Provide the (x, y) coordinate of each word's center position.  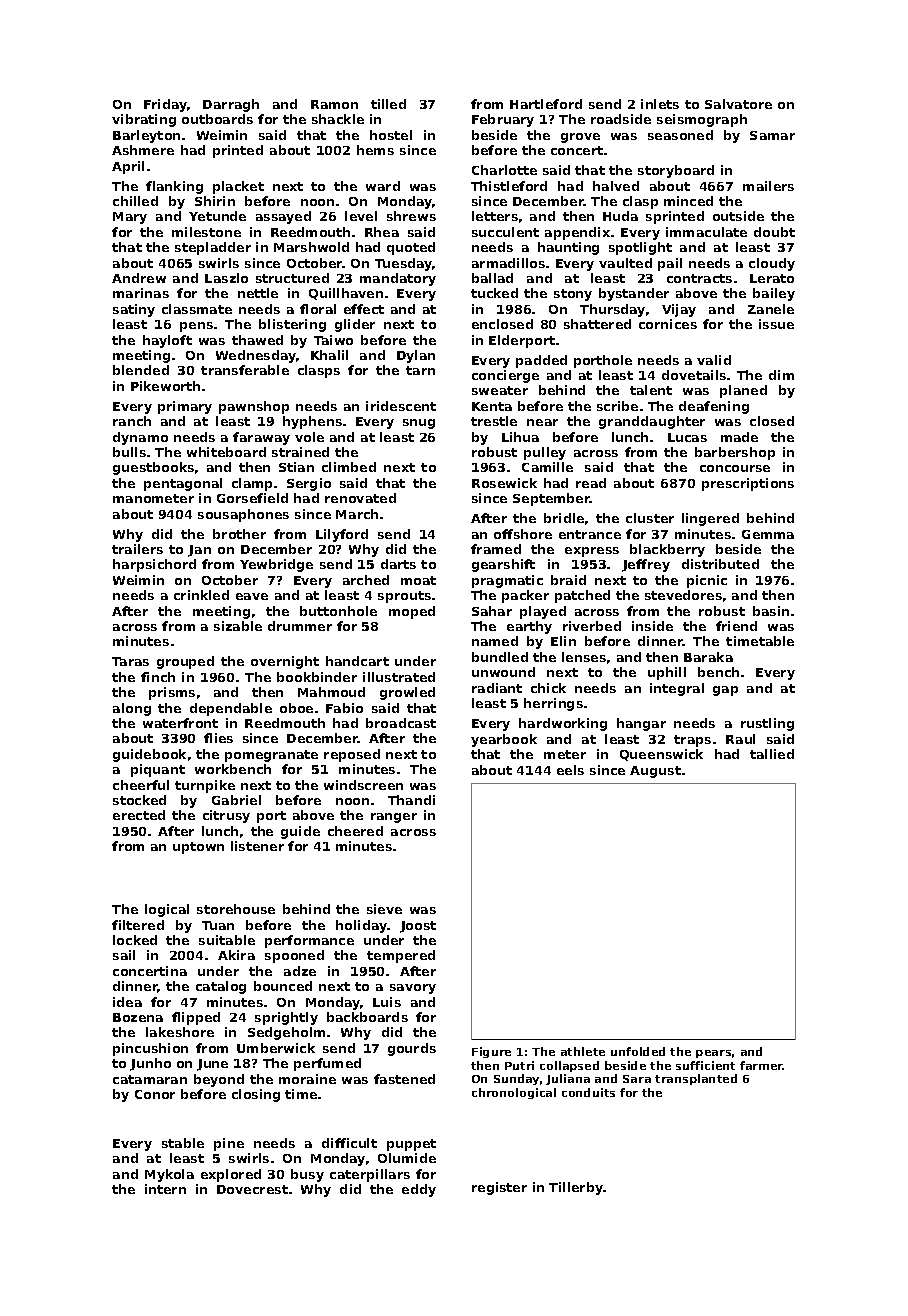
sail (124, 955)
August (655, 772)
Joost (418, 927)
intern (165, 1189)
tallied (772, 754)
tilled (388, 104)
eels (570, 770)
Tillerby (576, 1188)
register (499, 1188)
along (132, 709)
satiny (134, 310)
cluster (650, 518)
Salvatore (738, 104)
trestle (494, 421)
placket (238, 187)
